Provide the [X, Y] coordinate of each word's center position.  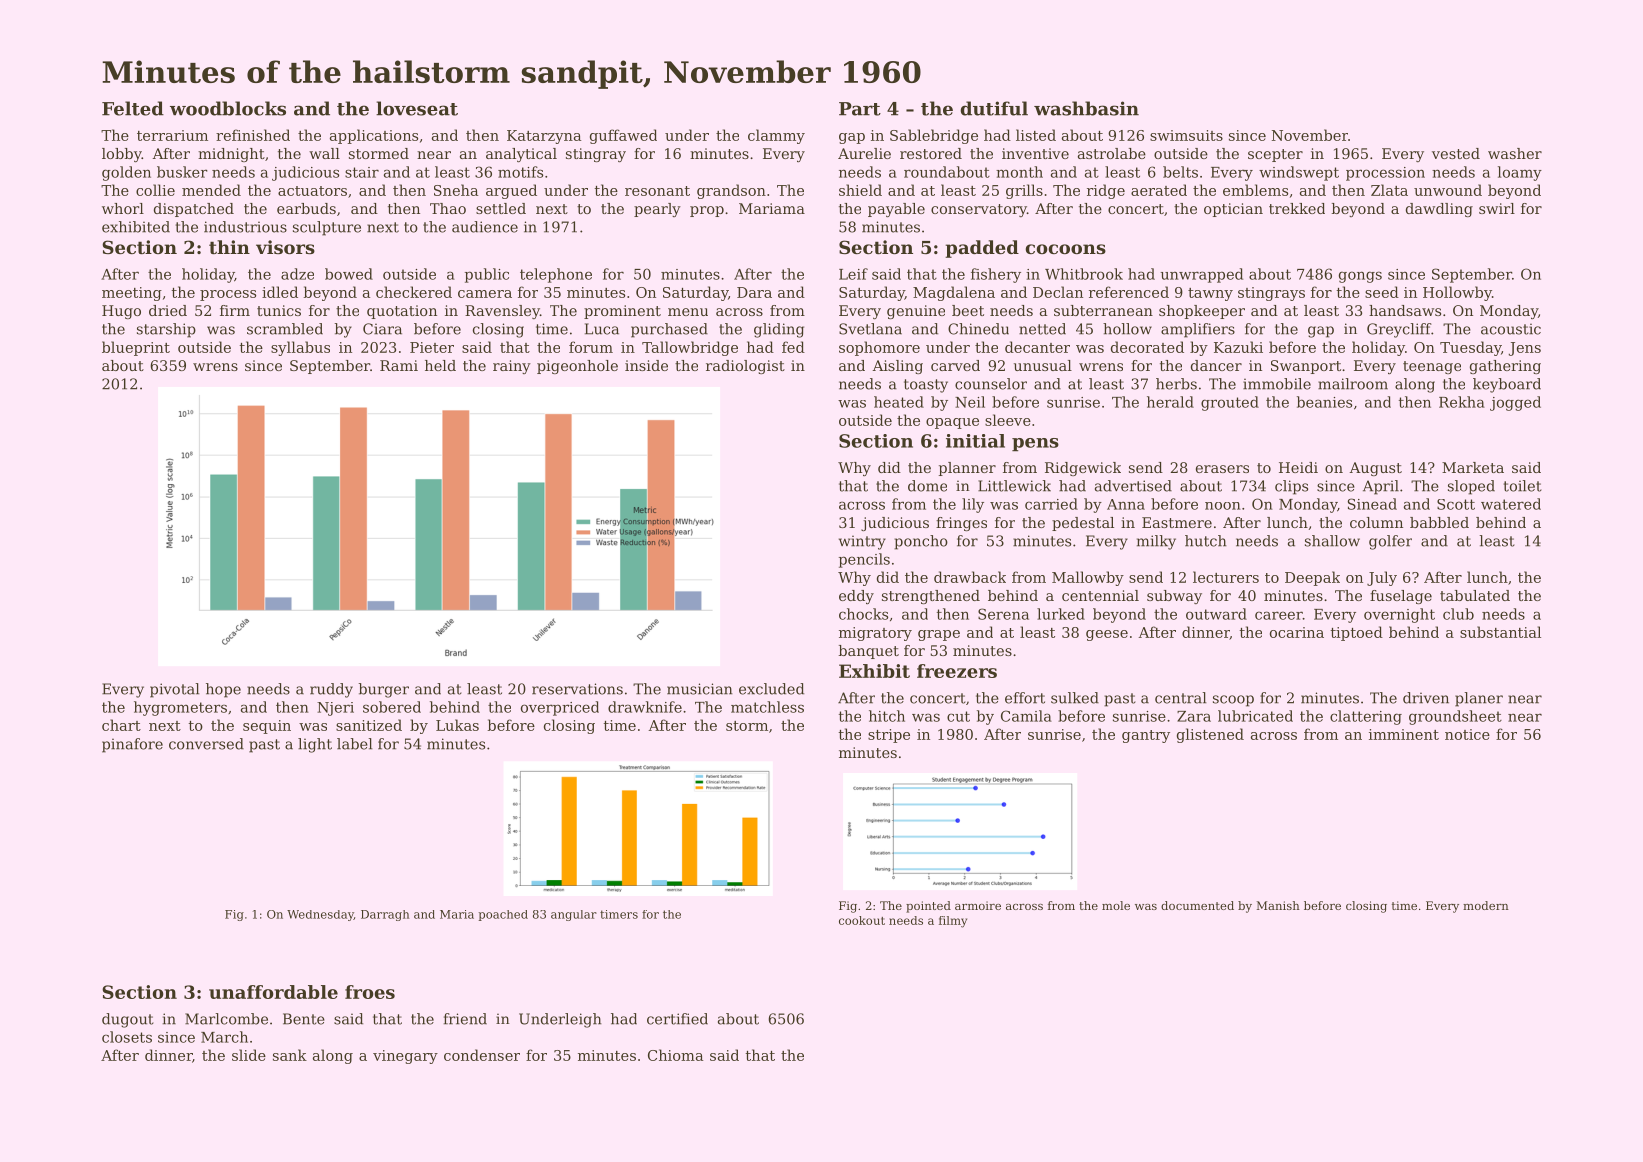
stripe [889, 736]
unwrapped [1202, 275]
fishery [996, 275]
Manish [1278, 905]
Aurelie [864, 153]
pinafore [132, 745]
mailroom [1353, 384]
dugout [127, 1020]
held [440, 365]
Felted [133, 108]
